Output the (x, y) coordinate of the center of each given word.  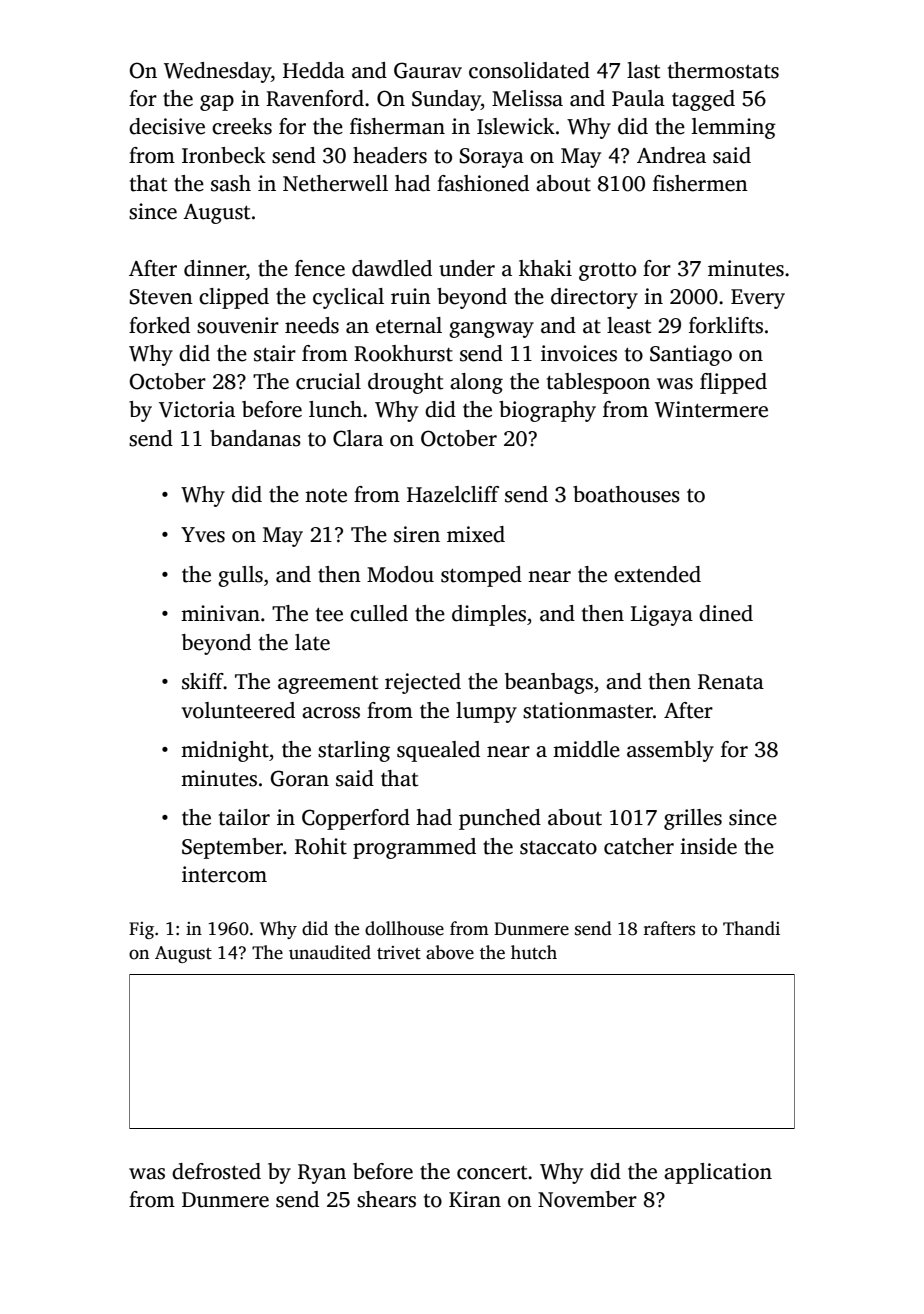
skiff (203, 681)
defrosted (216, 1171)
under (467, 268)
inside (708, 846)
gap (217, 103)
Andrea (671, 155)
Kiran (475, 1199)
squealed (438, 751)
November (587, 1199)
